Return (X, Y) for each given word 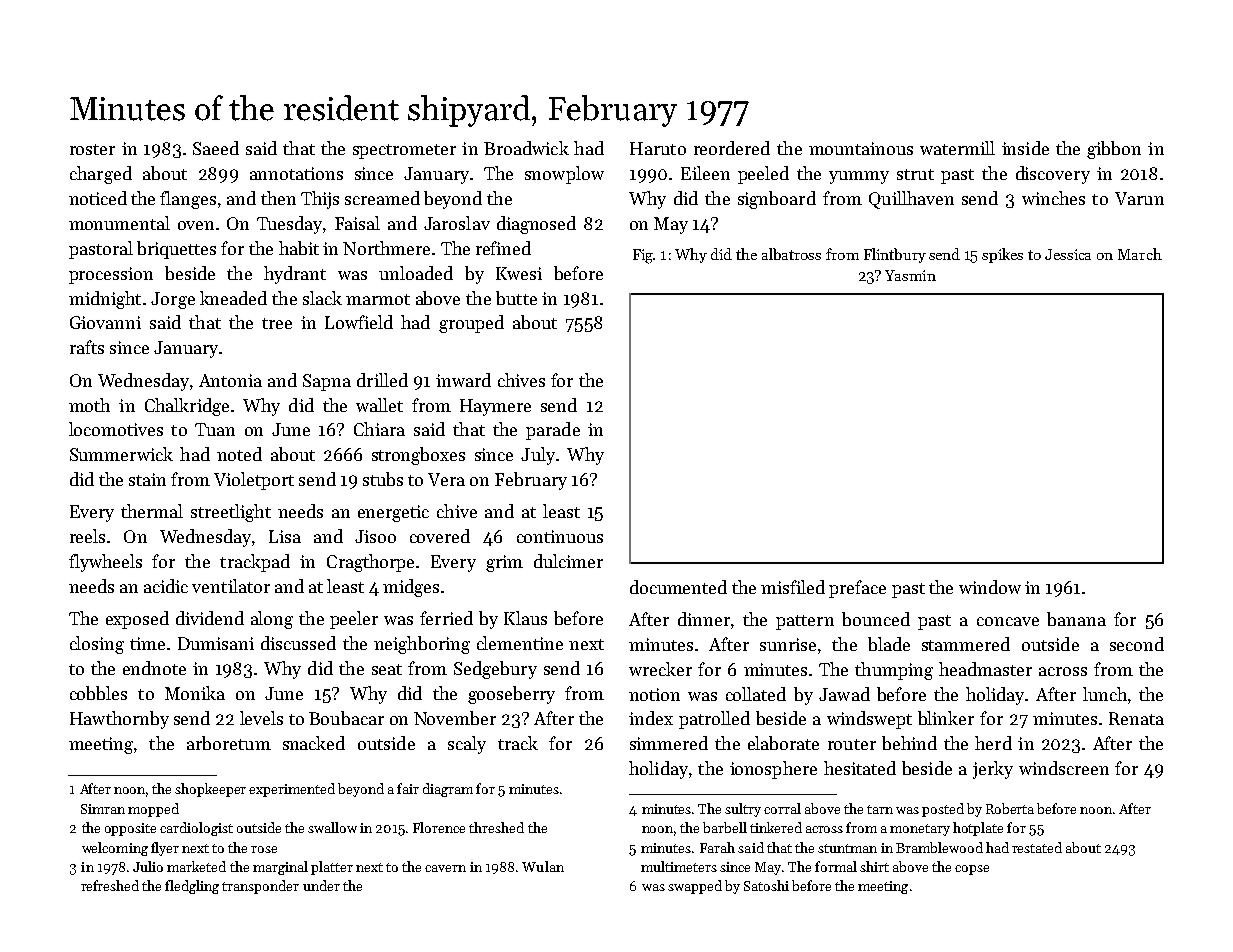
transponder (260, 887)
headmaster (985, 669)
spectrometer (404, 151)
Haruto (658, 148)
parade (553, 431)
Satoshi (766, 885)
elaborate (783, 743)
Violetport (254, 481)
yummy (859, 177)
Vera (446, 479)
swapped (695, 887)
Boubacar (346, 718)
